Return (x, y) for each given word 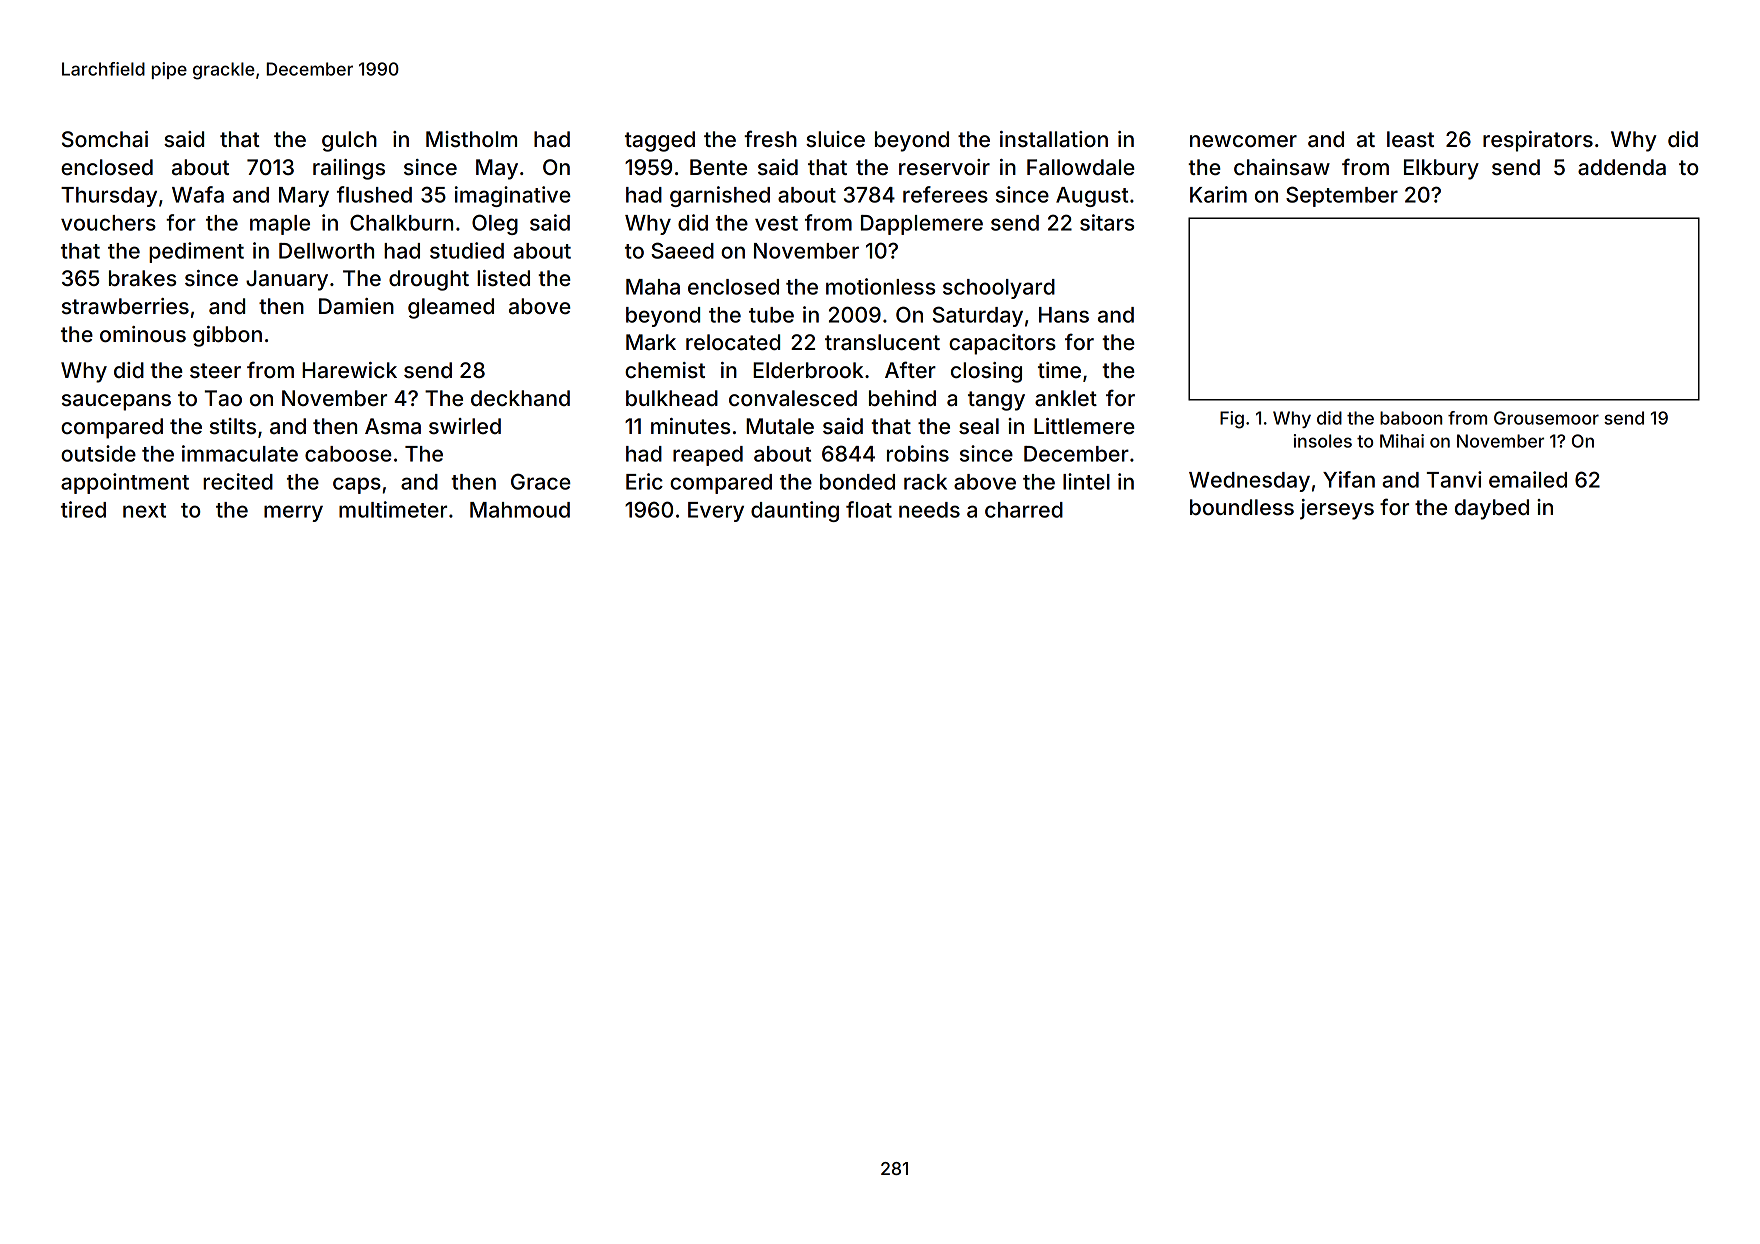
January (287, 280)
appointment (125, 483)
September (1342, 196)
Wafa (198, 194)
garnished (720, 196)
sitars (1107, 222)
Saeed (682, 250)
